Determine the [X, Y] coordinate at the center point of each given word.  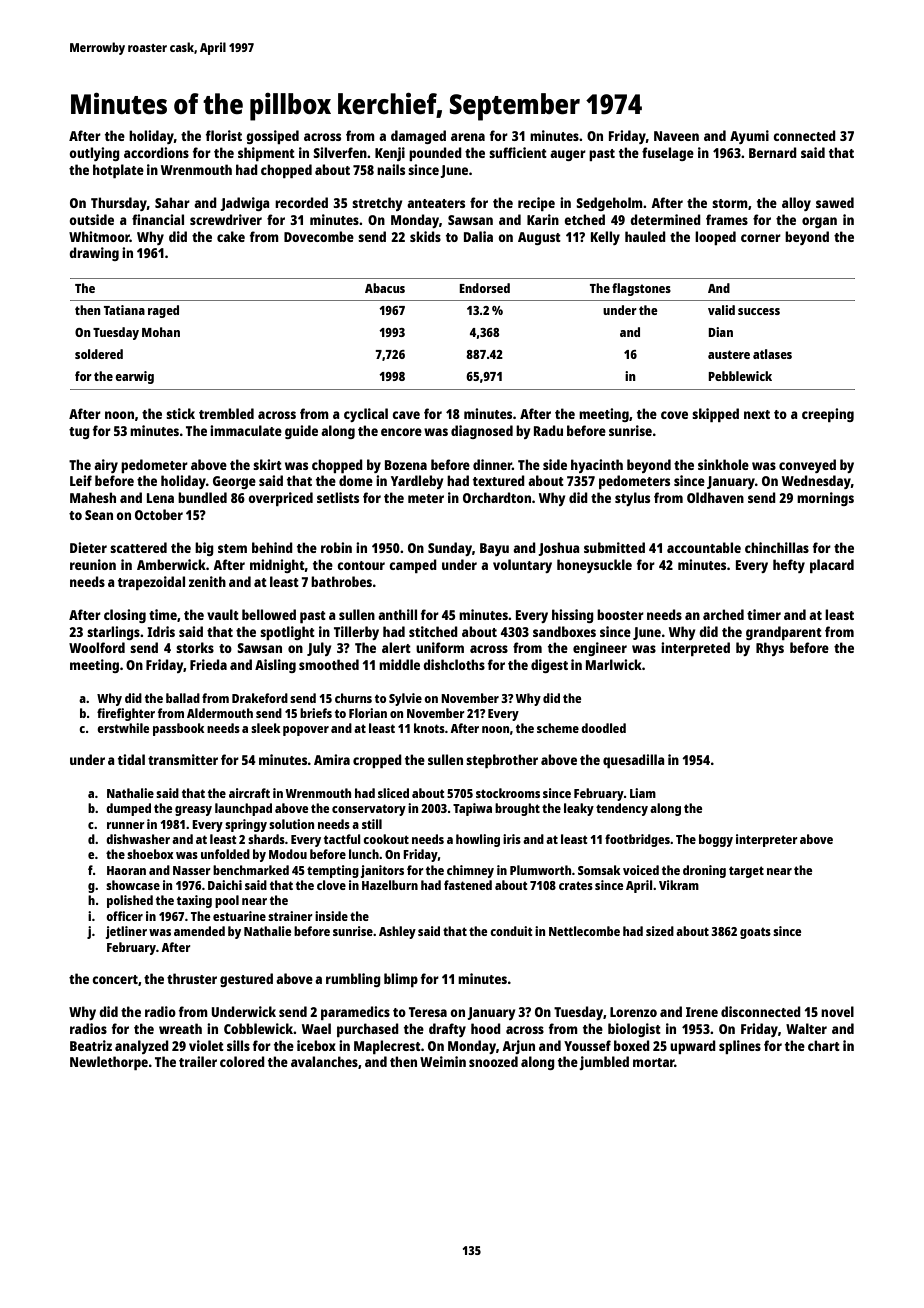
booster [620, 614]
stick [180, 413]
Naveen [676, 136]
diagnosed [482, 432]
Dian [720, 332]
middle [399, 664]
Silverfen [340, 152]
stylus [632, 499]
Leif [81, 480]
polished [130, 901]
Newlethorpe [109, 1063]
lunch [364, 854]
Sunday [450, 549]
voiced [641, 870]
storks [195, 647]
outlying [94, 154]
